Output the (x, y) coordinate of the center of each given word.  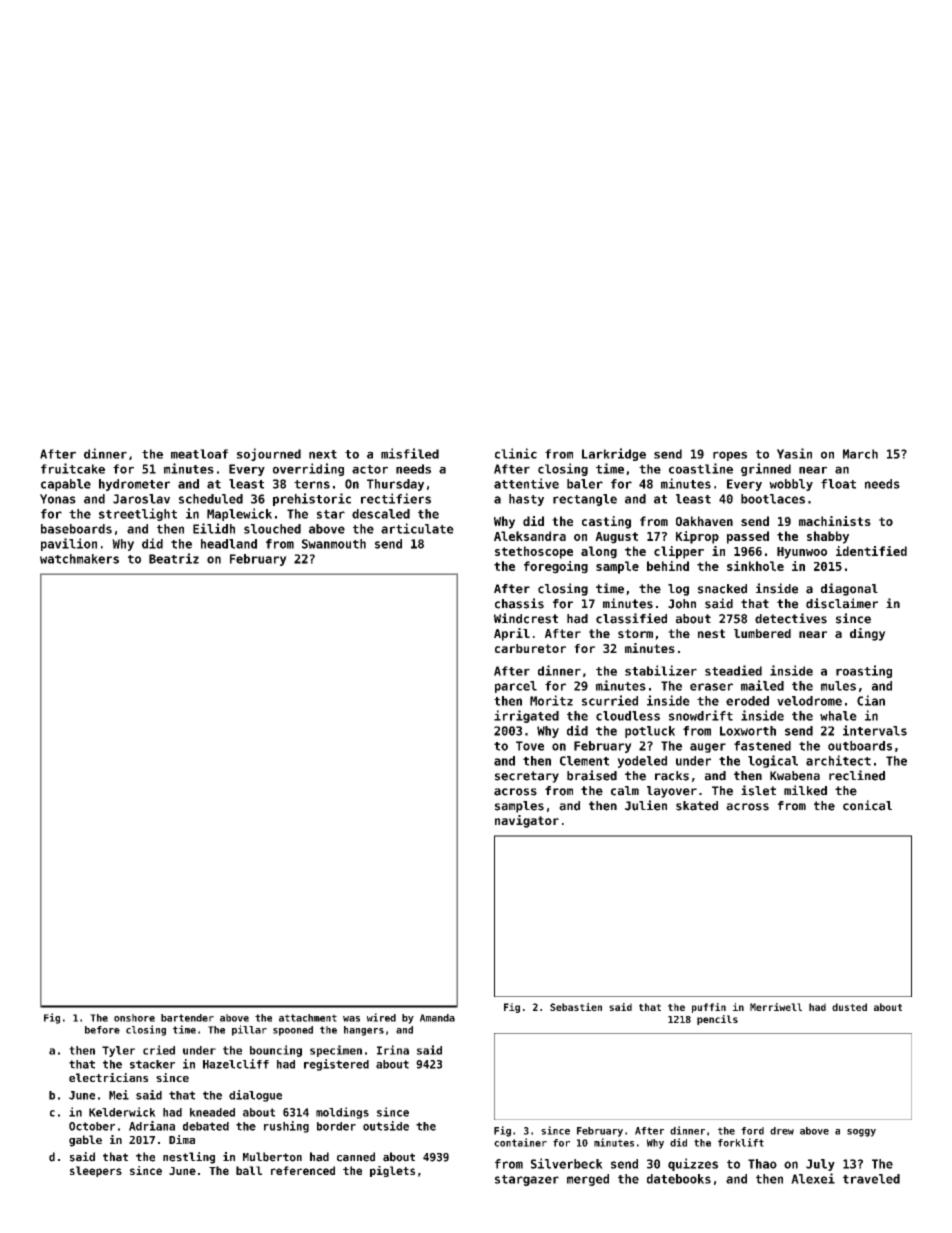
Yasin (794, 453)
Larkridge (614, 454)
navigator (527, 821)
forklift (741, 1142)
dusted (849, 1007)
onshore (134, 1018)
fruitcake (73, 468)
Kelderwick (122, 1112)
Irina (393, 1050)
